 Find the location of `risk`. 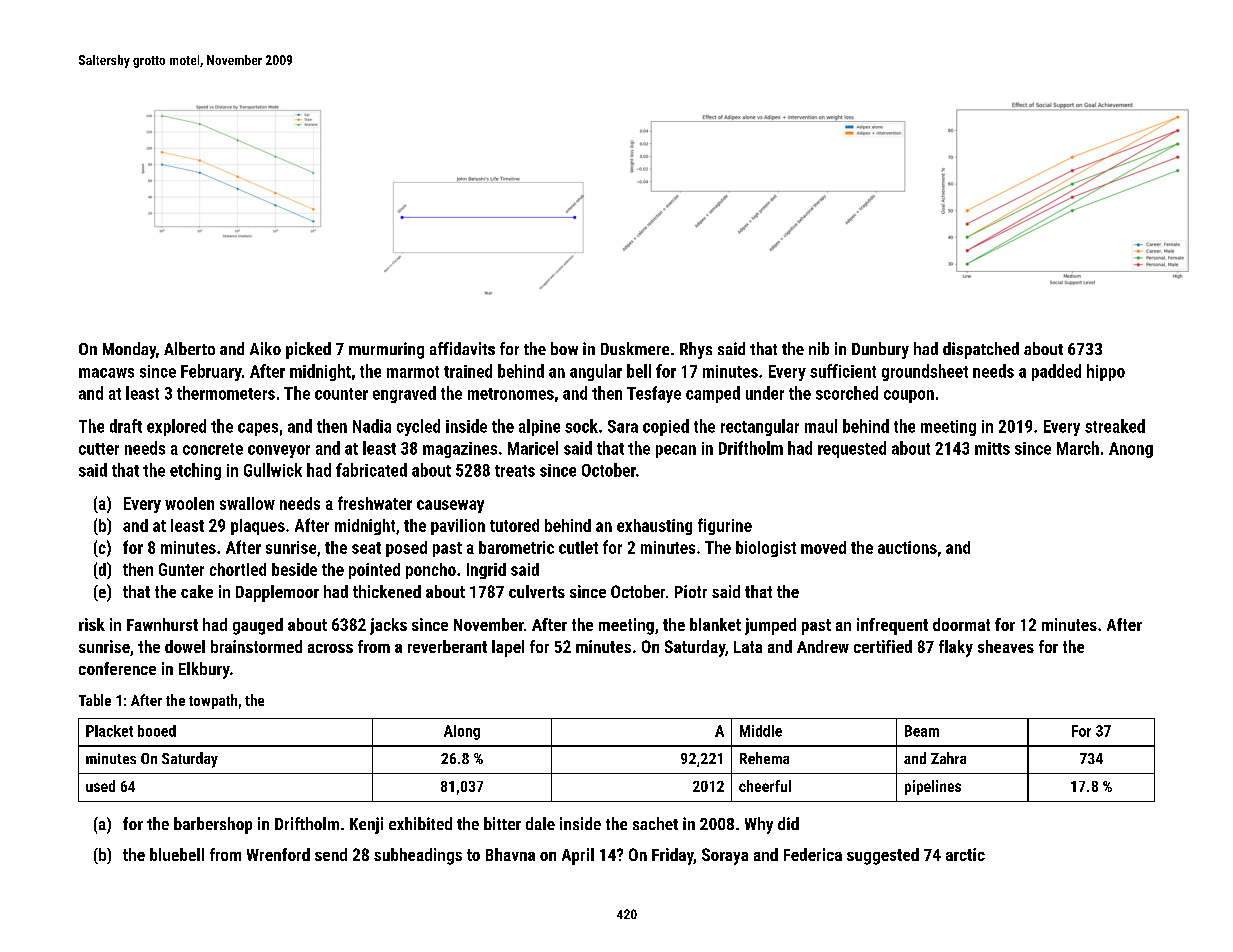

risk is located at coordinates (92, 624).
